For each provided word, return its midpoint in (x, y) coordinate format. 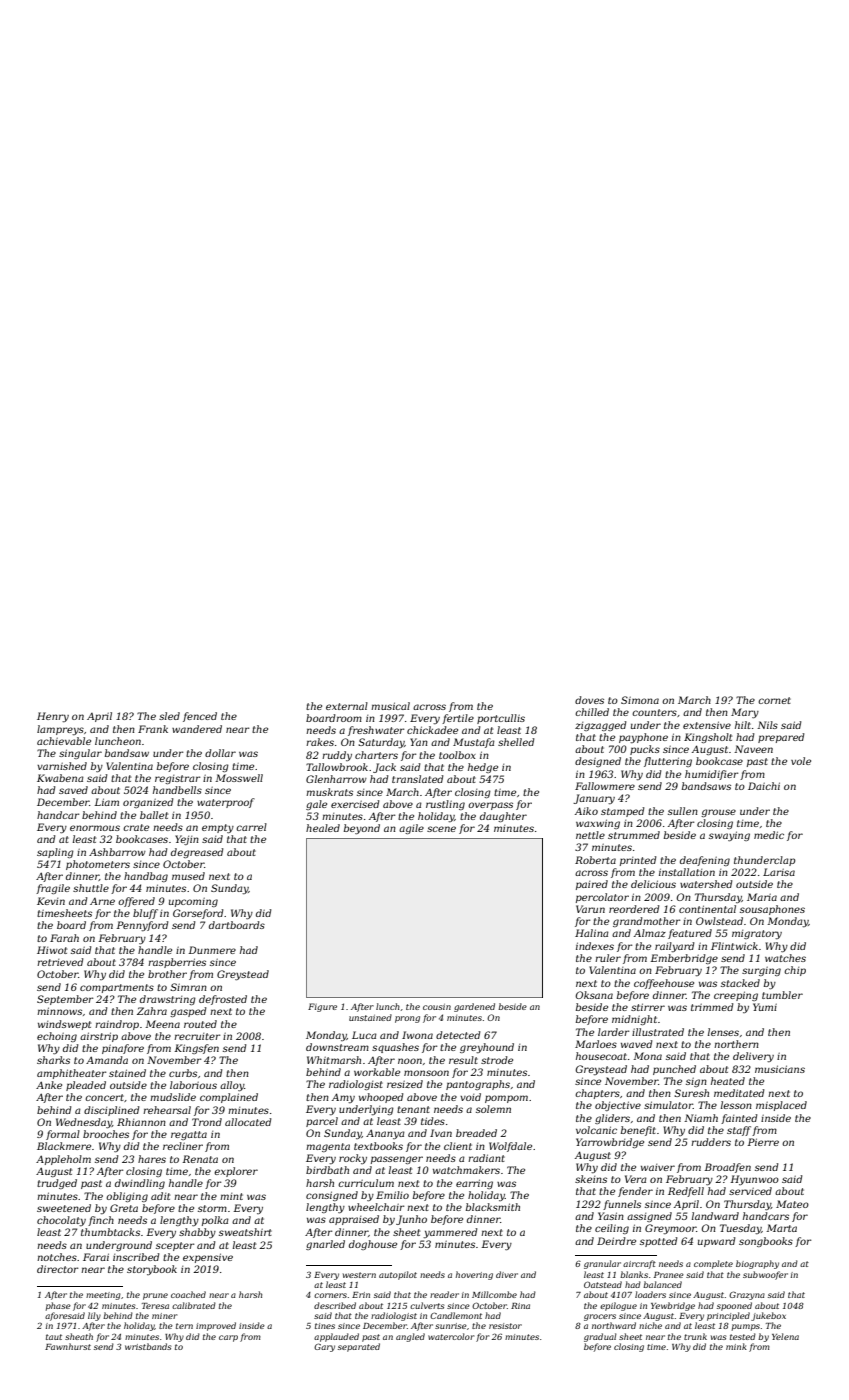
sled (169, 716)
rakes (320, 742)
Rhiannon (141, 1122)
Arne (102, 901)
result (463, 1060)
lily (94, 1316)
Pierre (763, 1142)
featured (690, 934)
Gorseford (198, 914)
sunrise (451, 1326)
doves (589, 700)
